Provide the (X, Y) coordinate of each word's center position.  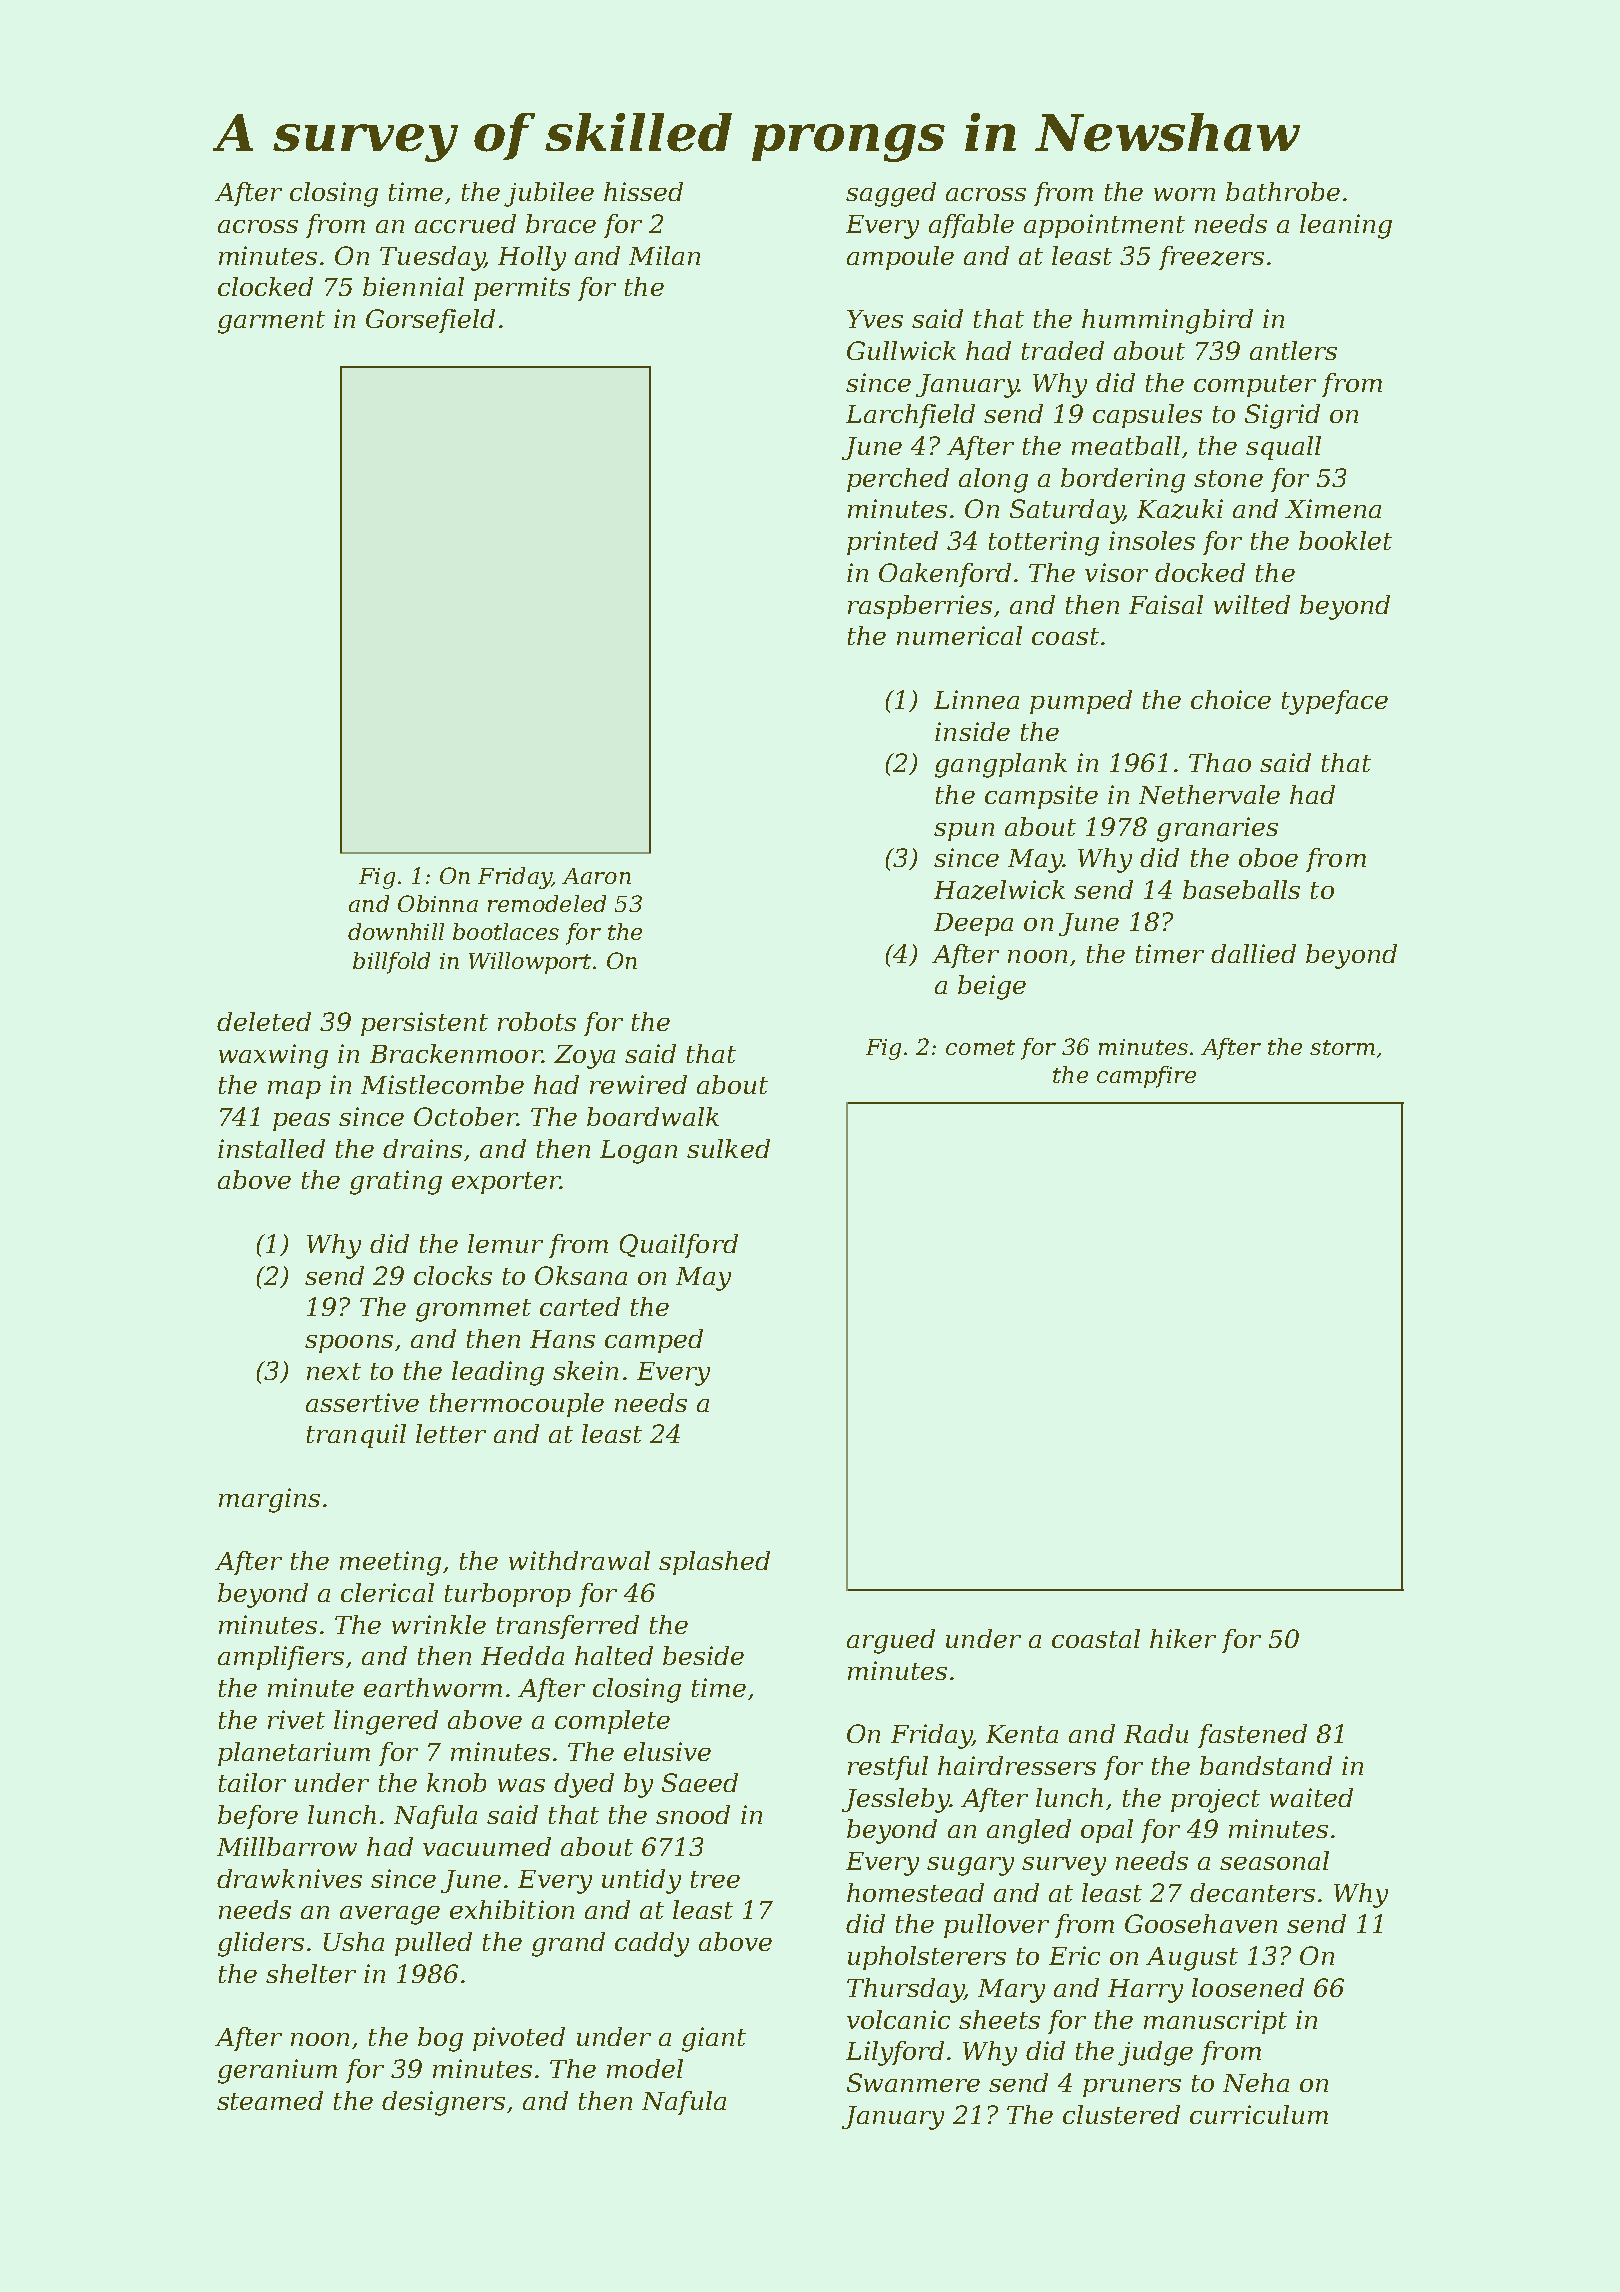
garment (271, 322)
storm (1342, 1047)
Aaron (596, 876)
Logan (638, 1152)
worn (1184, 194)
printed (892, 543)
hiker (1183, 1638)
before (258, 1817)
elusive (667, 1751)
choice (1231, 699)
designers (443, 2103)
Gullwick (901, 350)
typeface (1335, 702)
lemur (505, 1243)
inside (972, 731)
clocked (265, 286)
